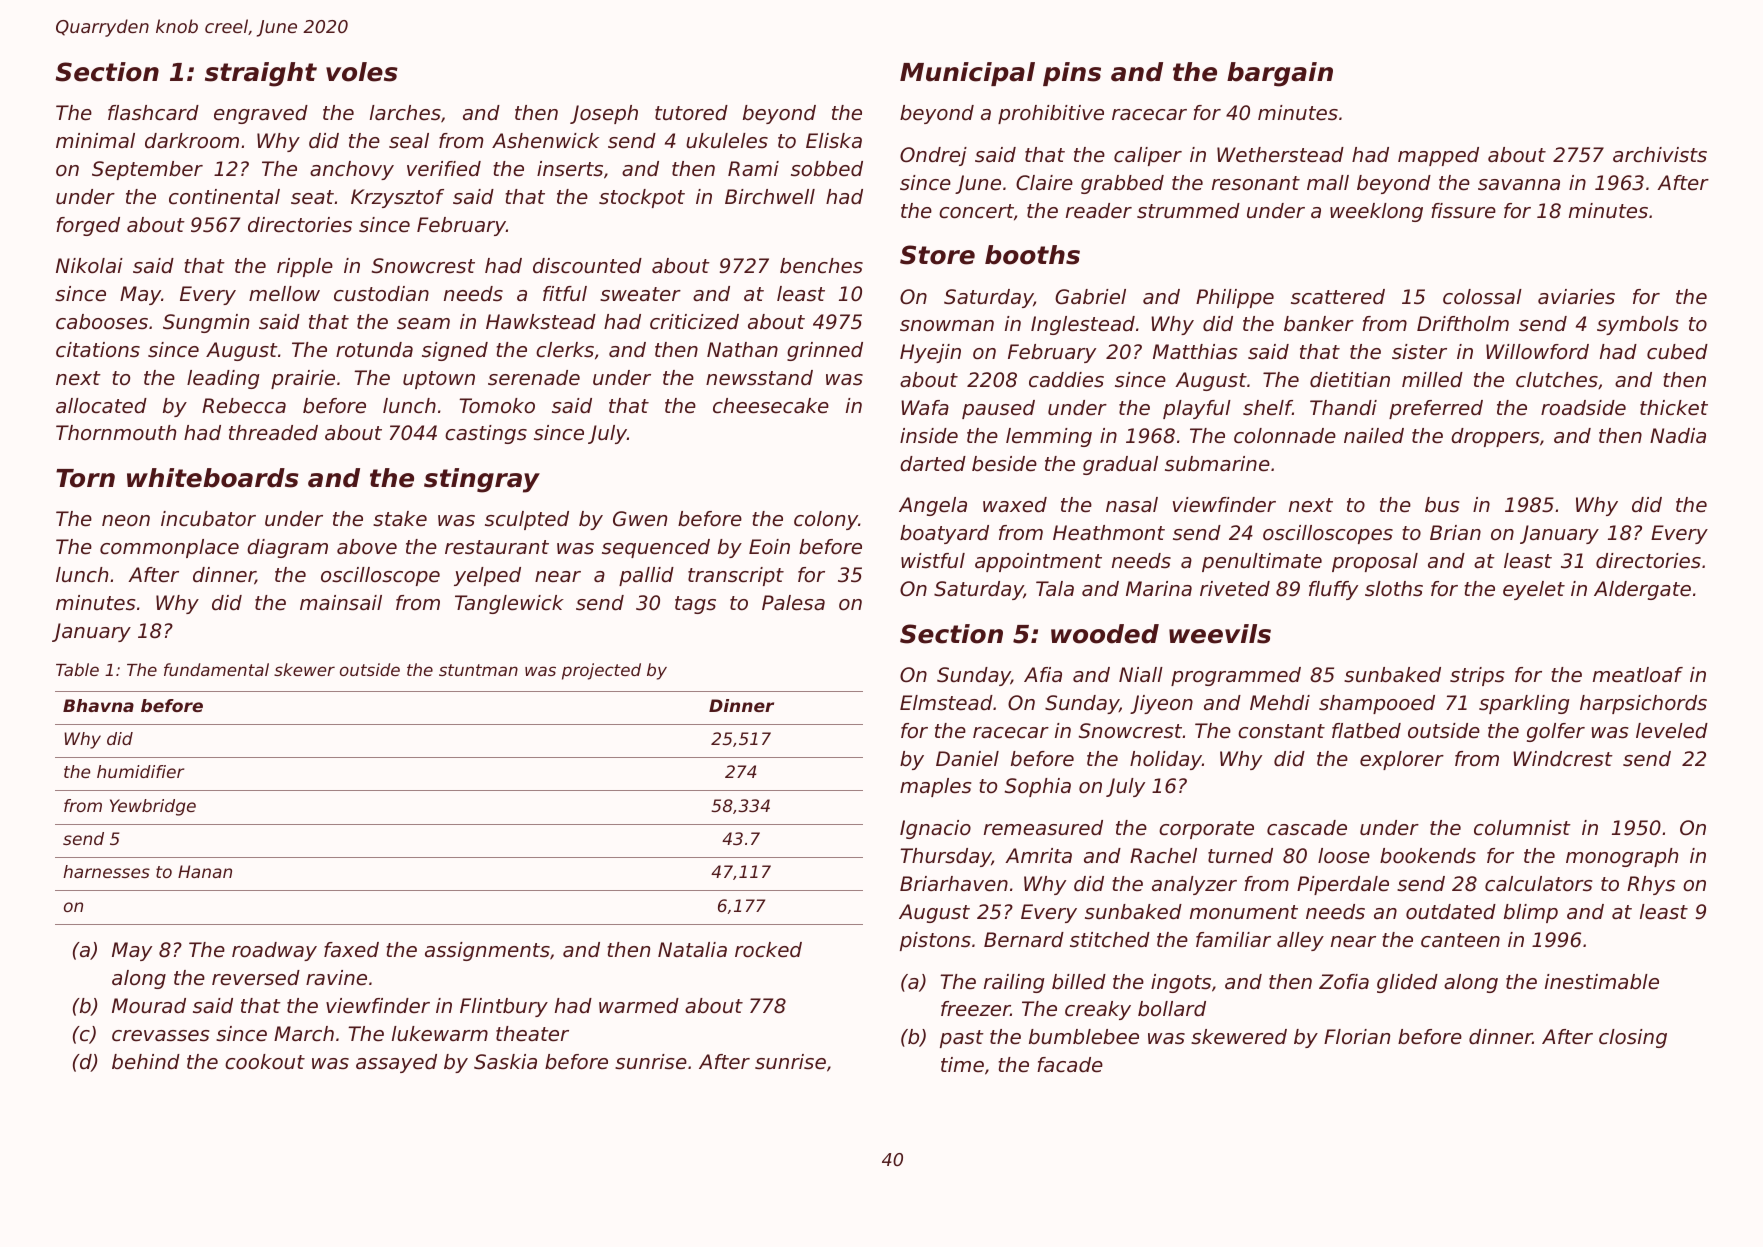 The width and height of the screenshot is (1763, 1247). What do you see at coordinates (140, 771) in the screenshot?
I see `humidifier` at bounding box center [140, 771].
